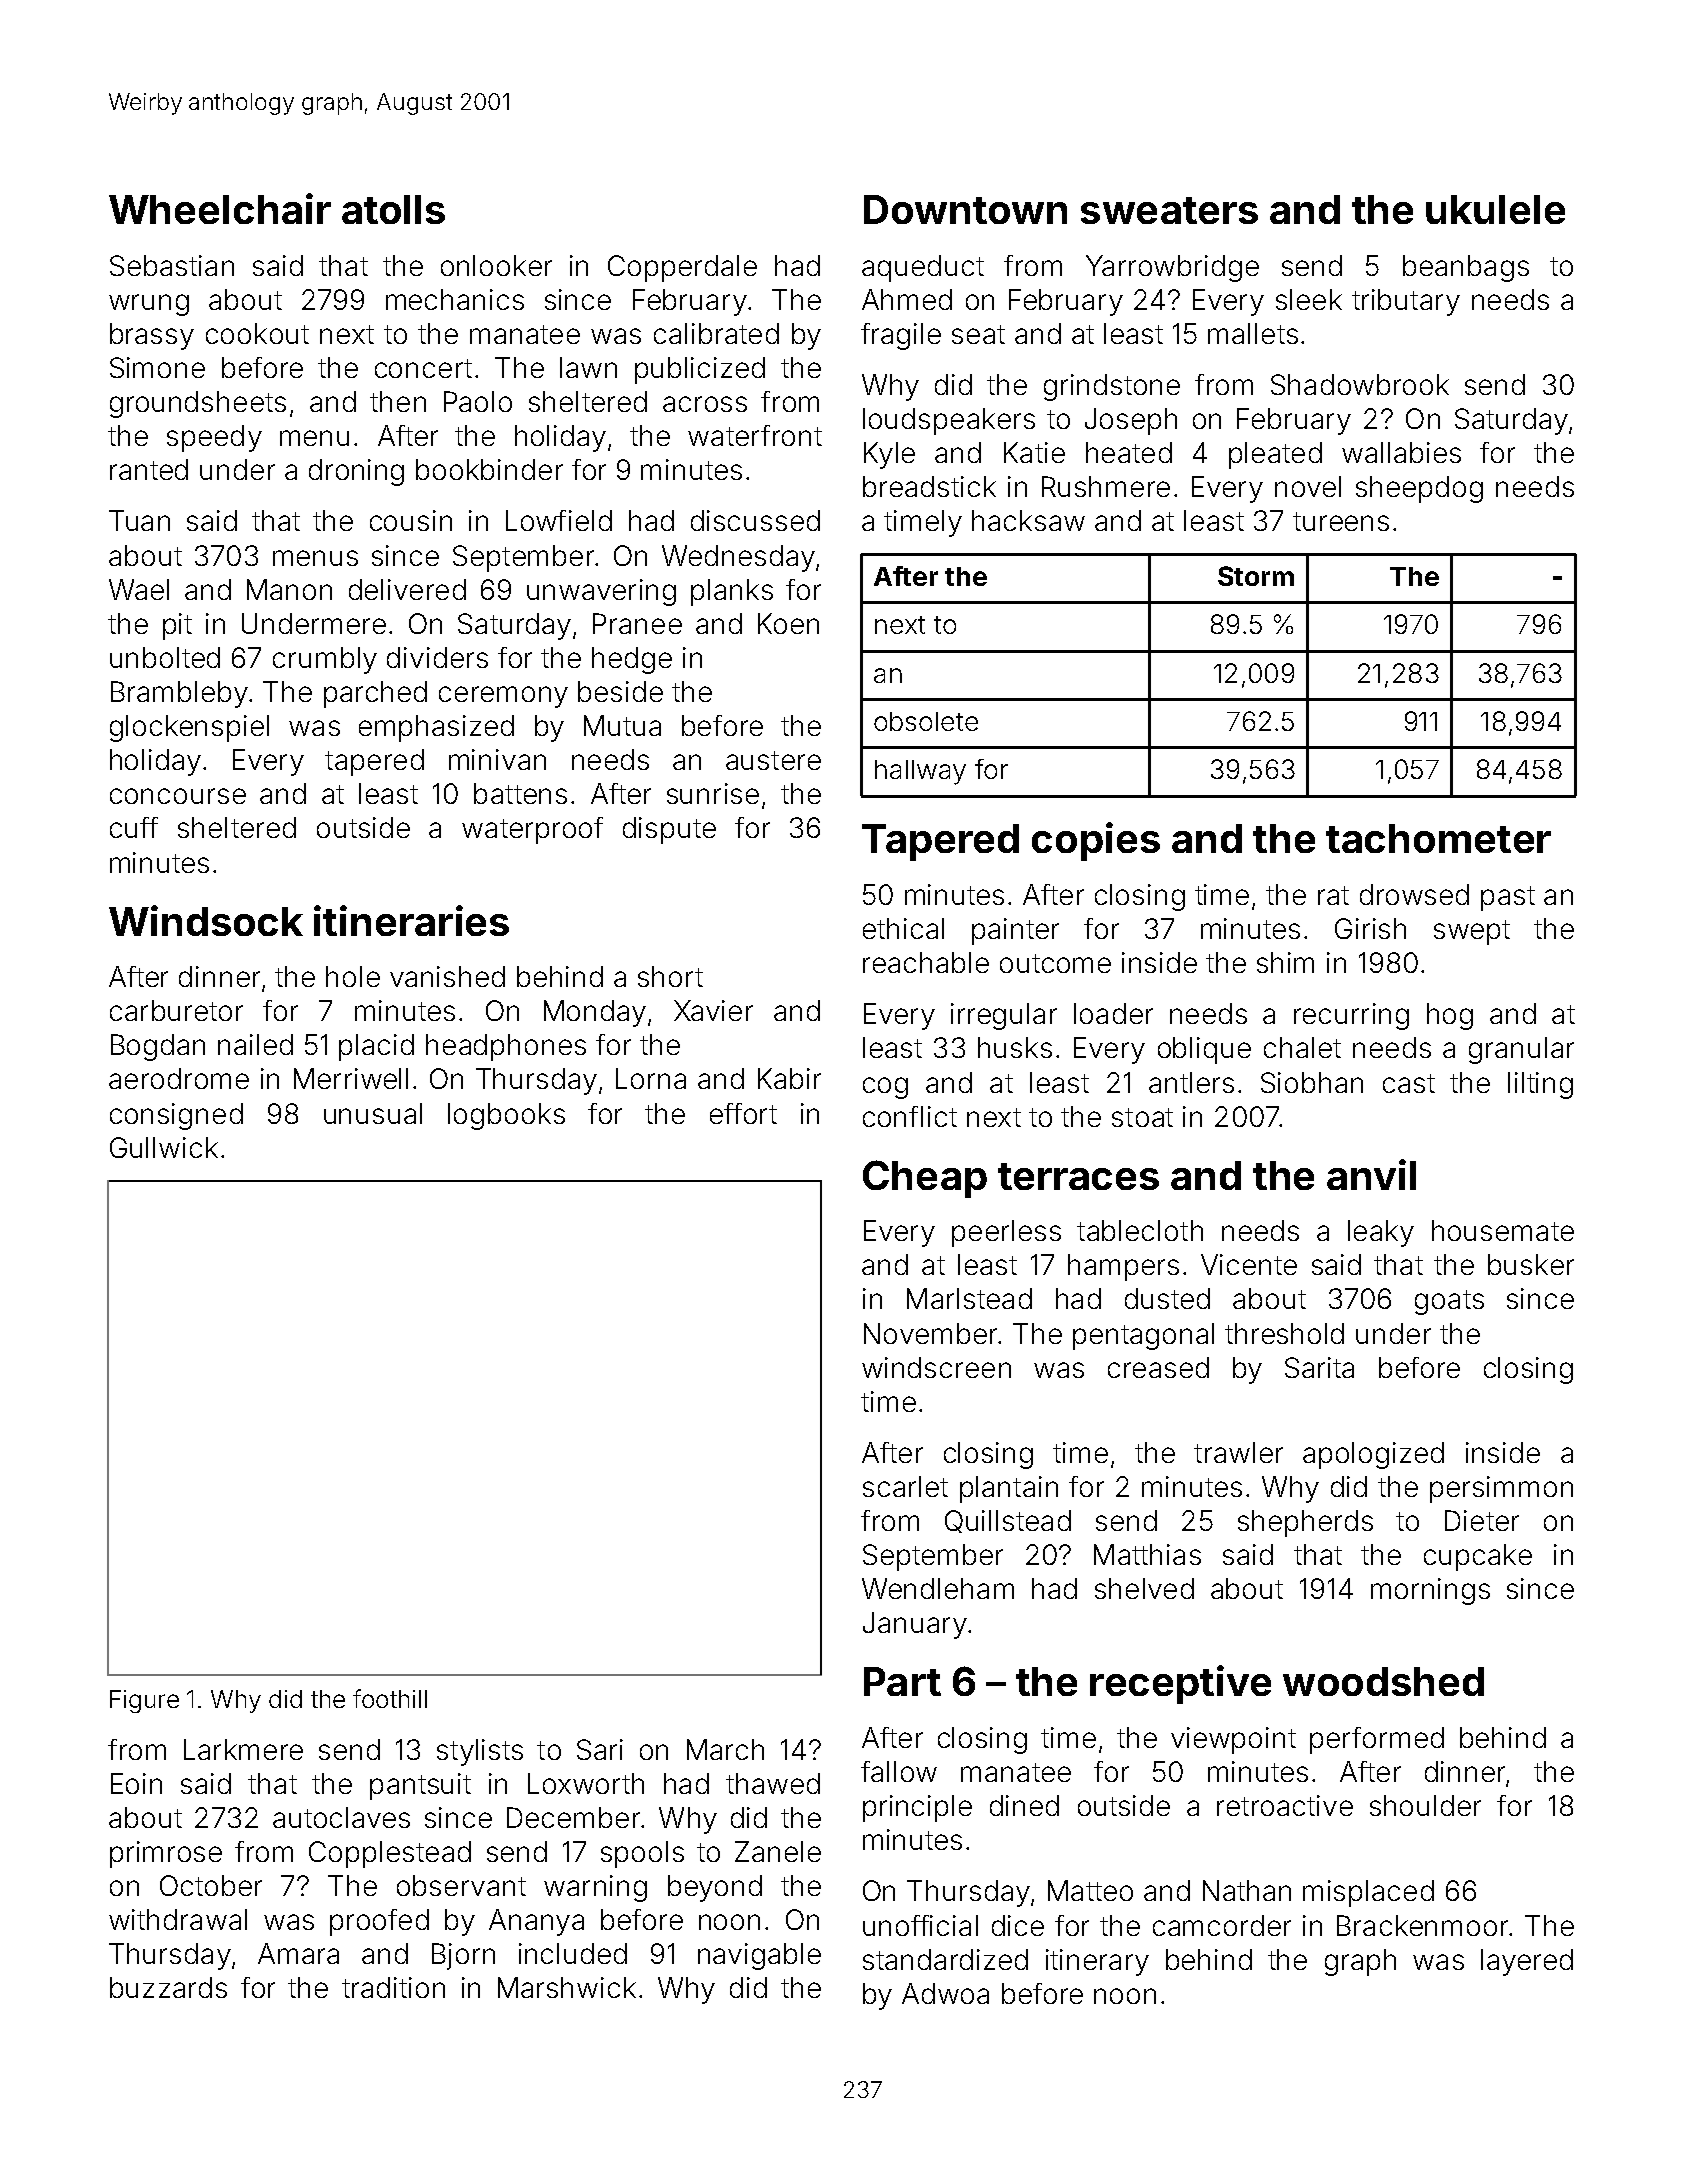 The width and height of the image is (1683, 2178). I want to click on waterfront, so click(755, 435).
